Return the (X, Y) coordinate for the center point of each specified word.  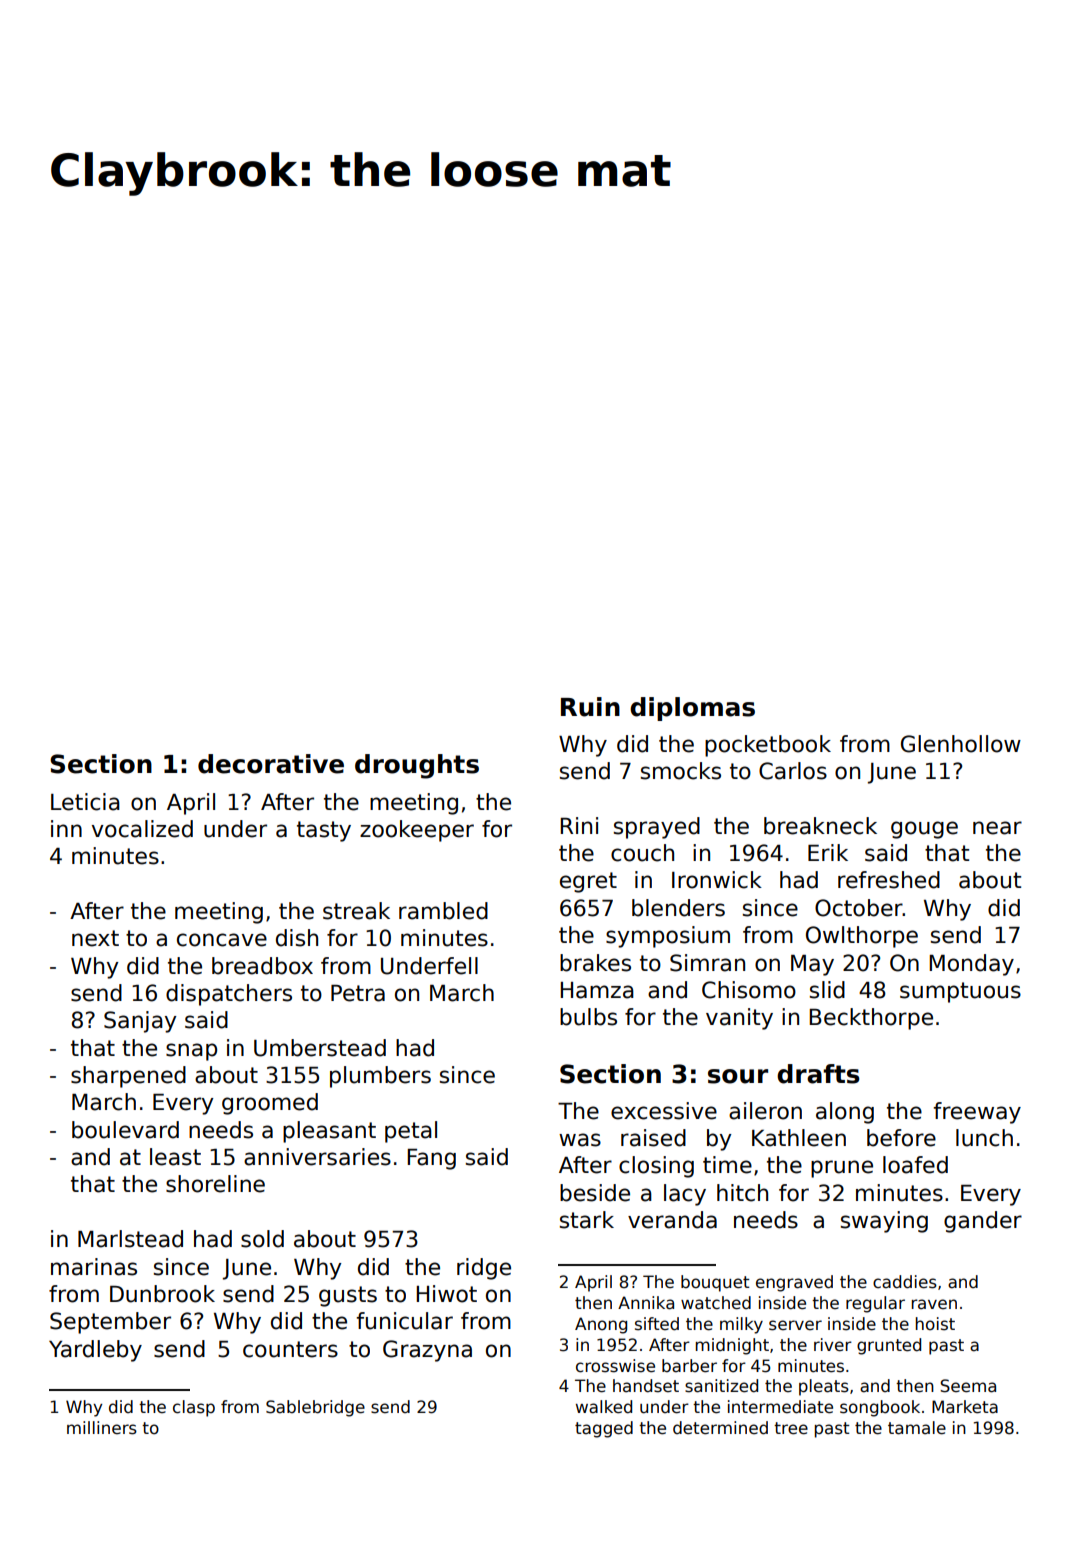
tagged (604, 1429)
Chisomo (749, 990)
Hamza (597, 990)
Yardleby (95, 1351)
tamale (917, 1428)
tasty (324, 831)
